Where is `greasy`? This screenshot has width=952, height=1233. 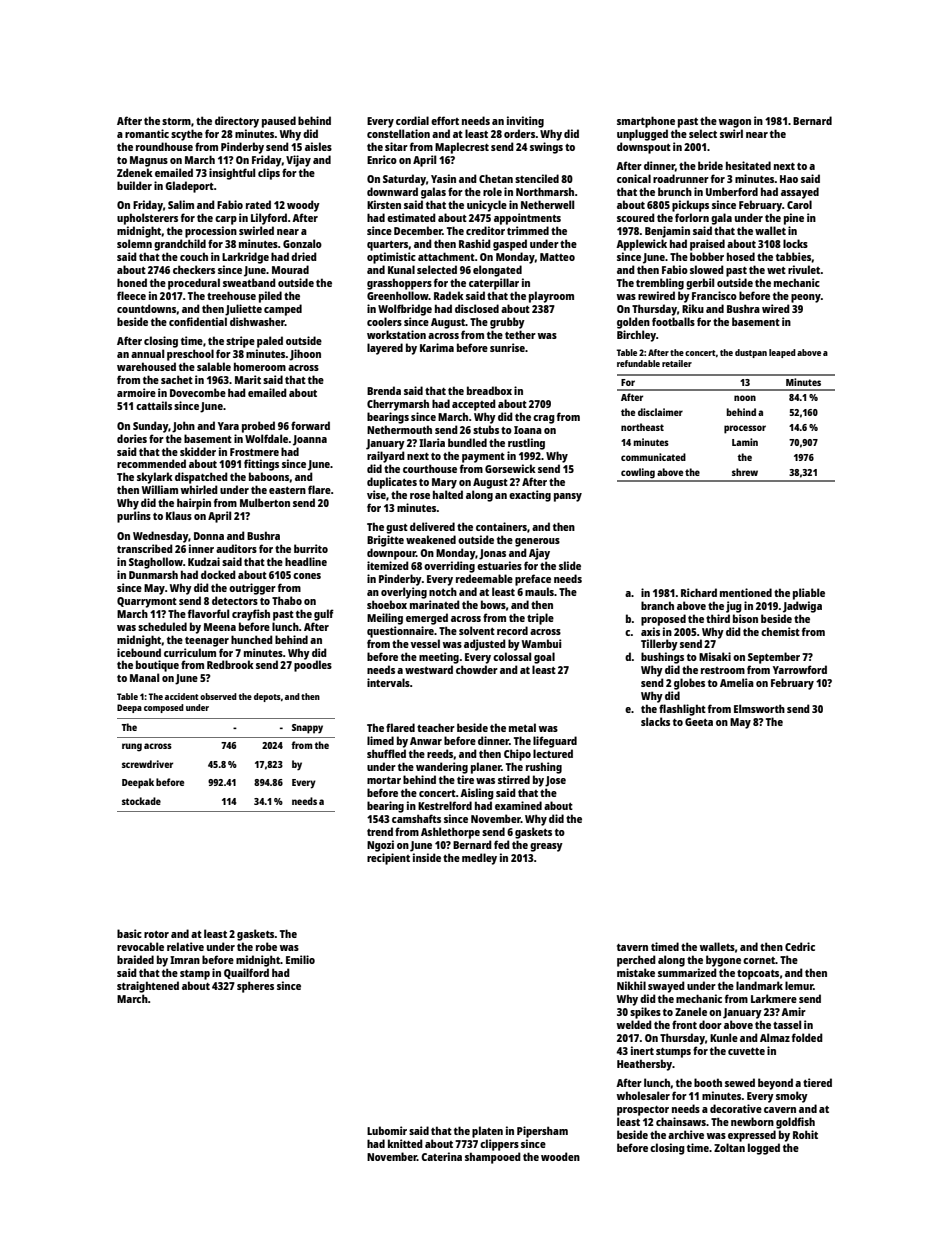 greasy is located at coordinates (546, 847).
